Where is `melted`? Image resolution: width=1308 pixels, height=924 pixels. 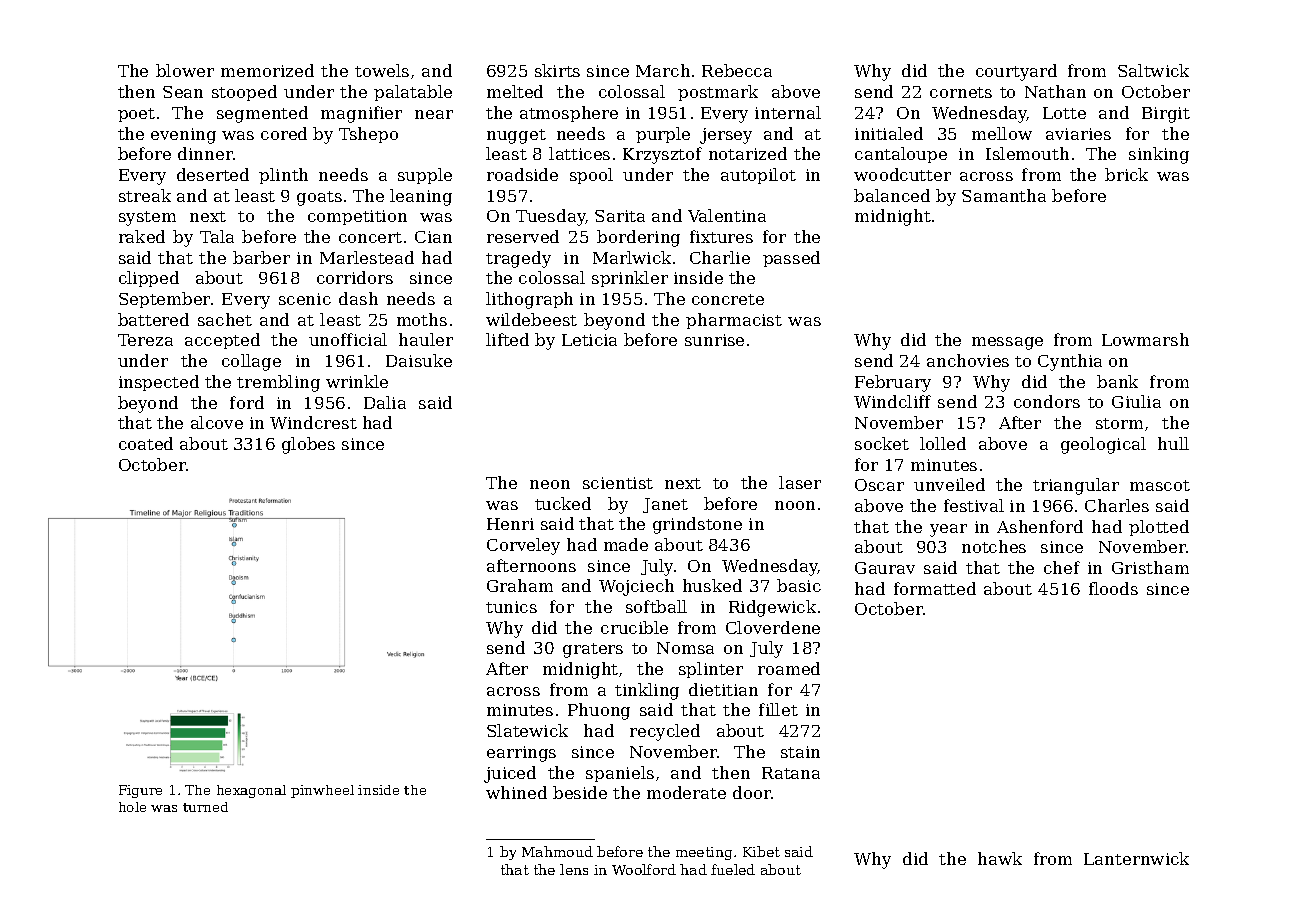 melted is located at coordinates (515, 91).
